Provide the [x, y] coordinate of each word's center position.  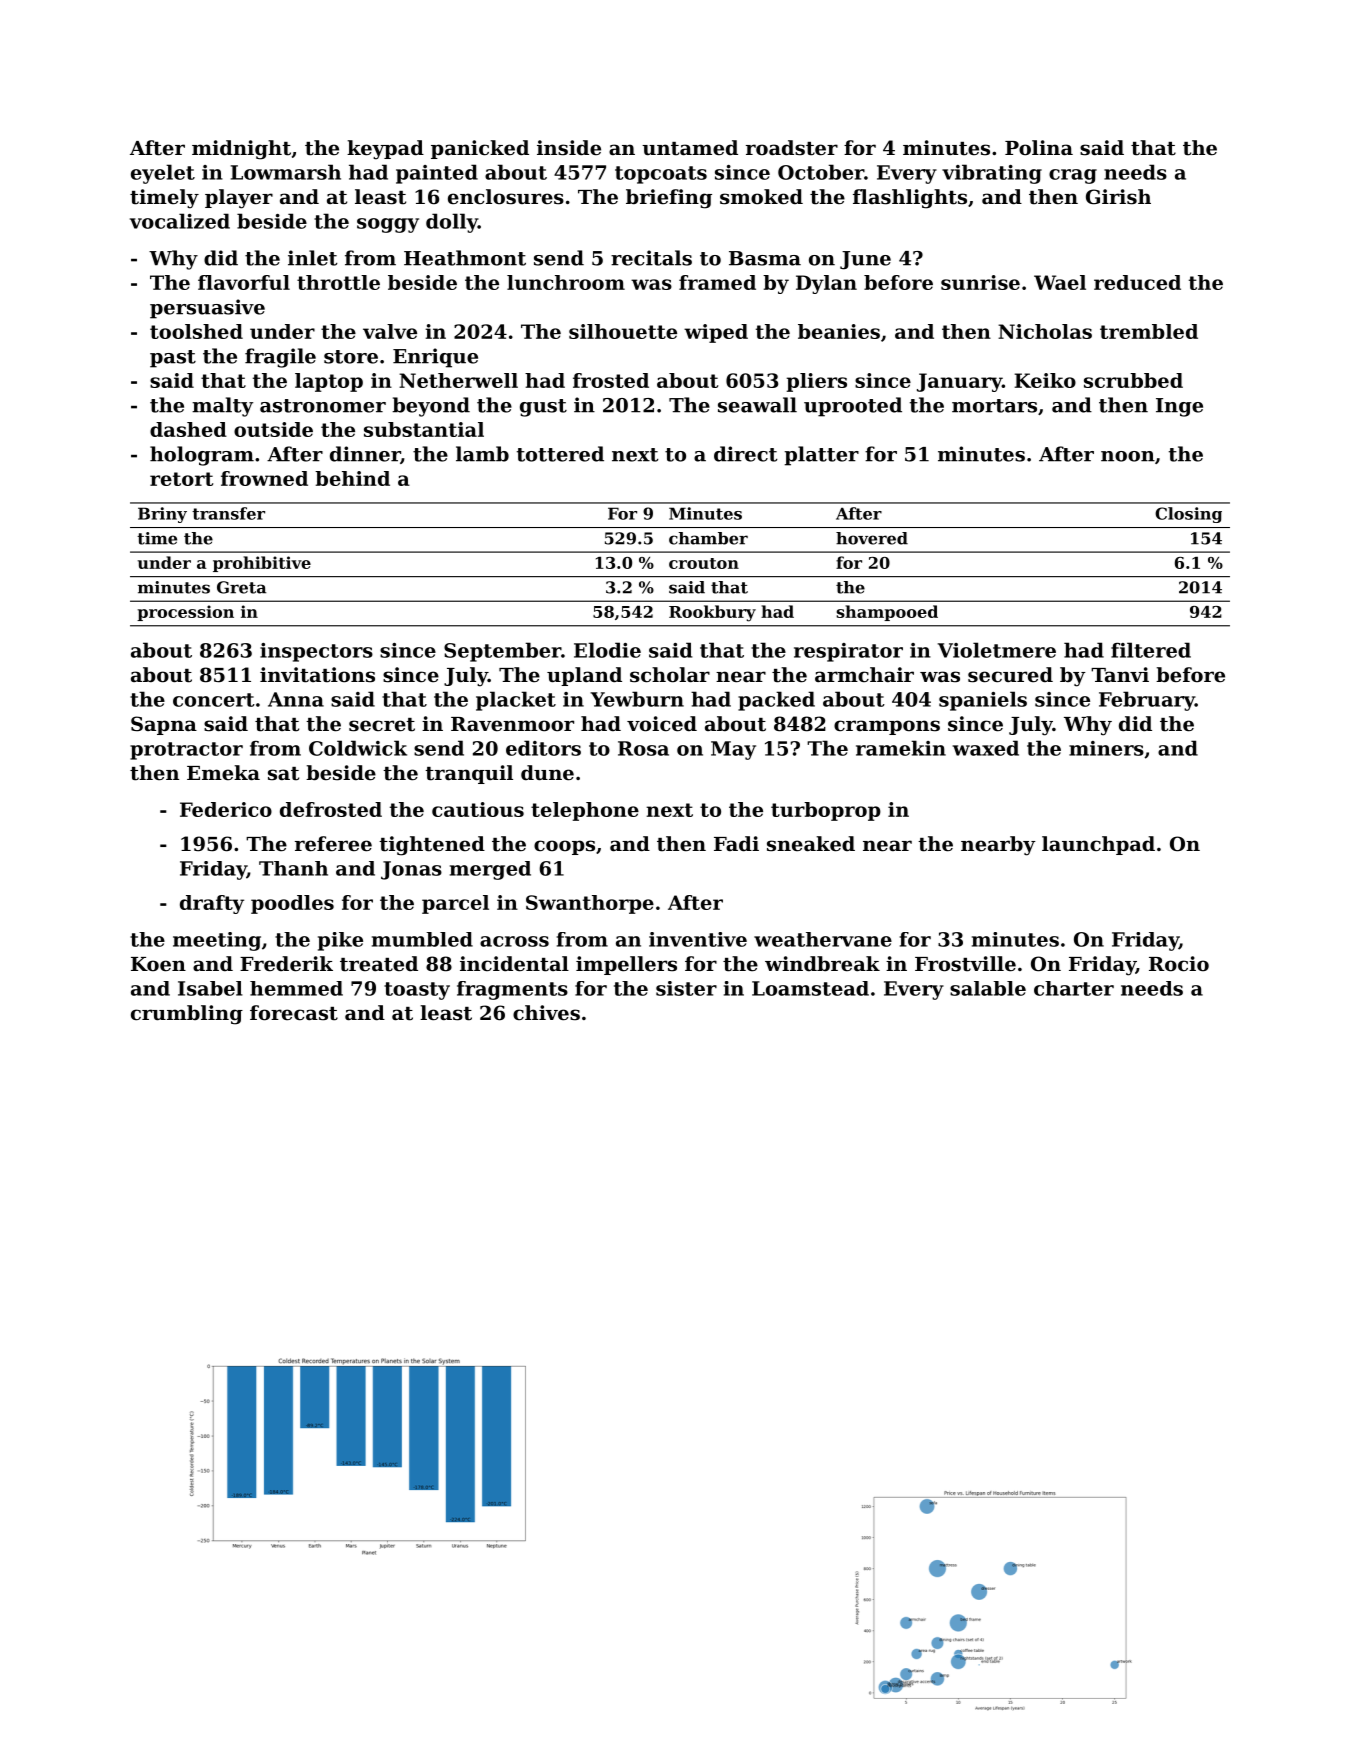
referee [333, 844]
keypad [385, 150]
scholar [670, 675]
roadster [792, 148]
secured [1010, 675]
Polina [1039, 148]
